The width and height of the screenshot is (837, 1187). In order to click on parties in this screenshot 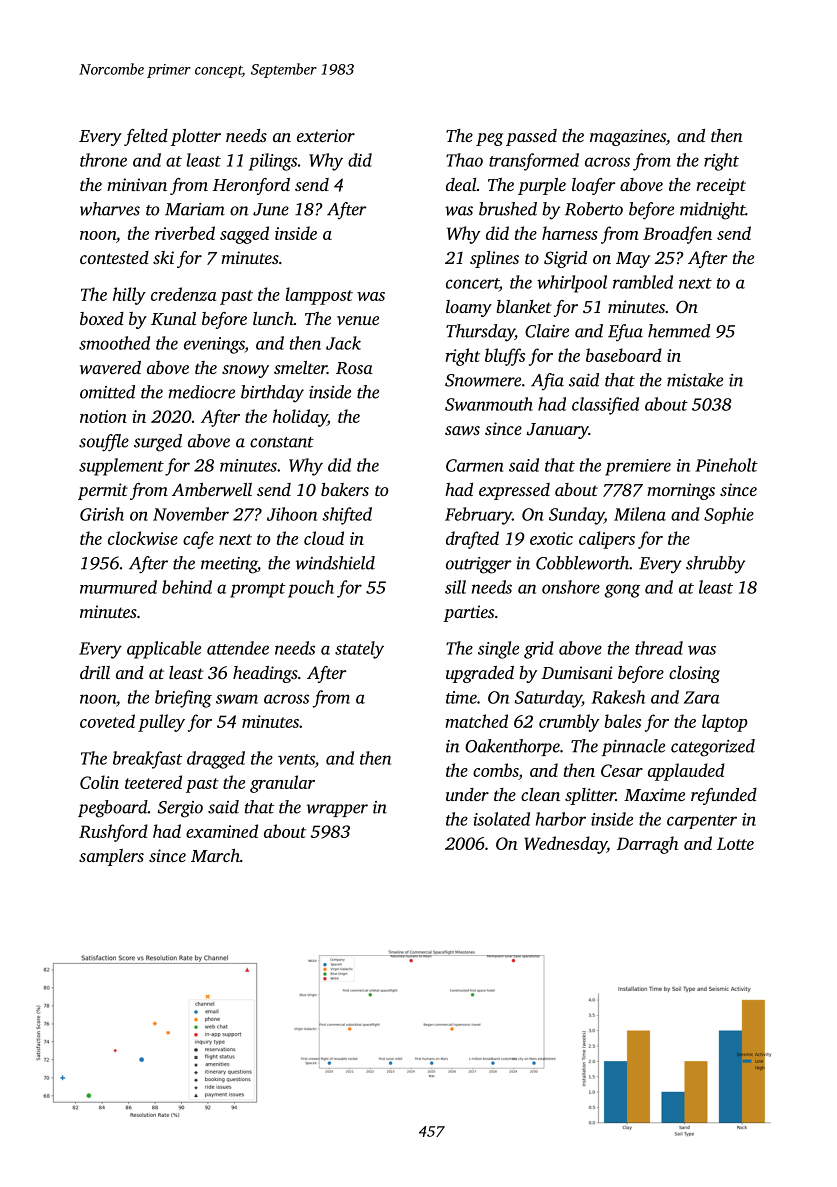, I will do `click(468, 613)`.
